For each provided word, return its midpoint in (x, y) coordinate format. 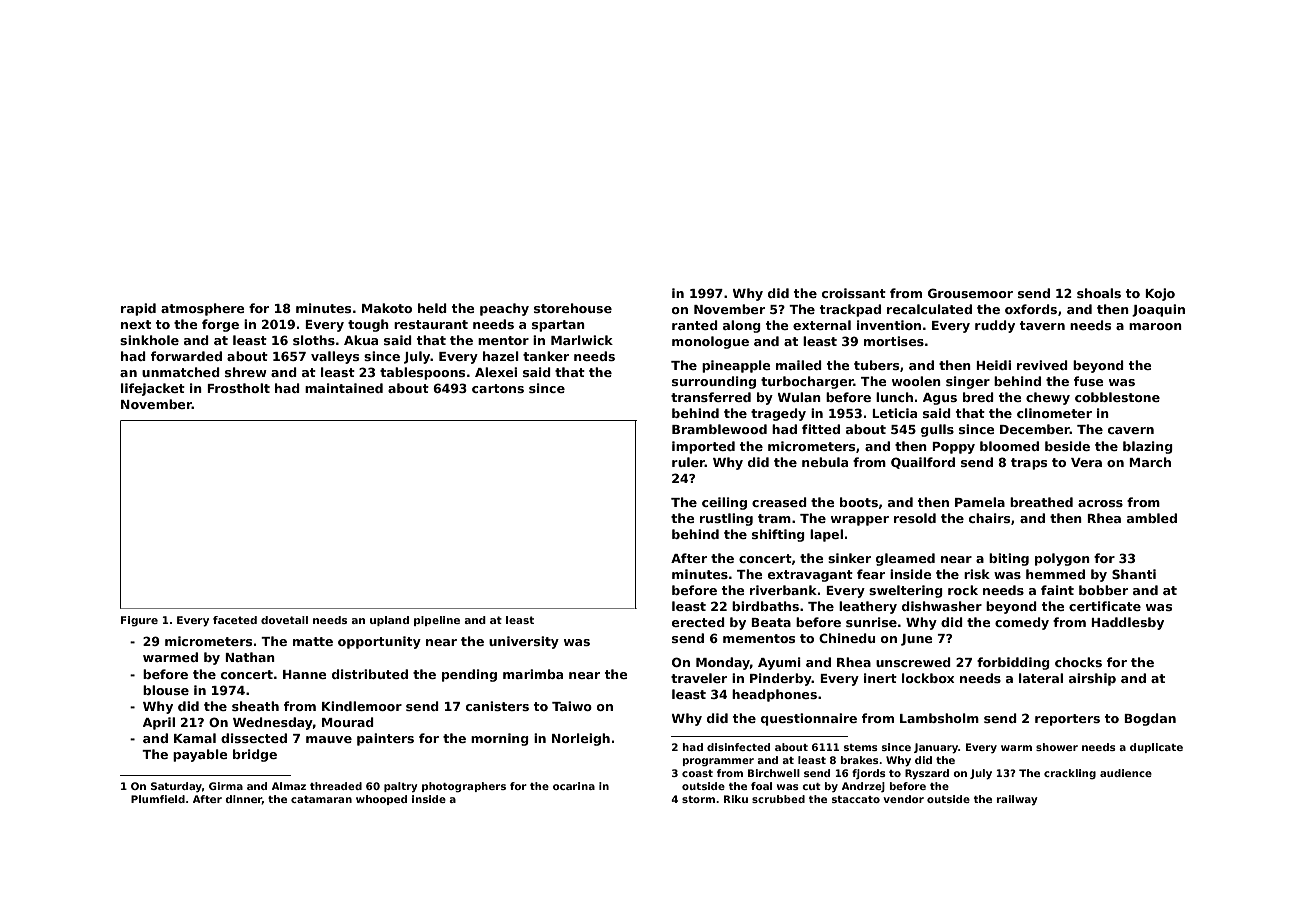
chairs (989, 518)
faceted (235, 620)
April (159, 723)
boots (859, 502)
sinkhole (149, 340)
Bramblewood (719, 429)
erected (698, 622)
